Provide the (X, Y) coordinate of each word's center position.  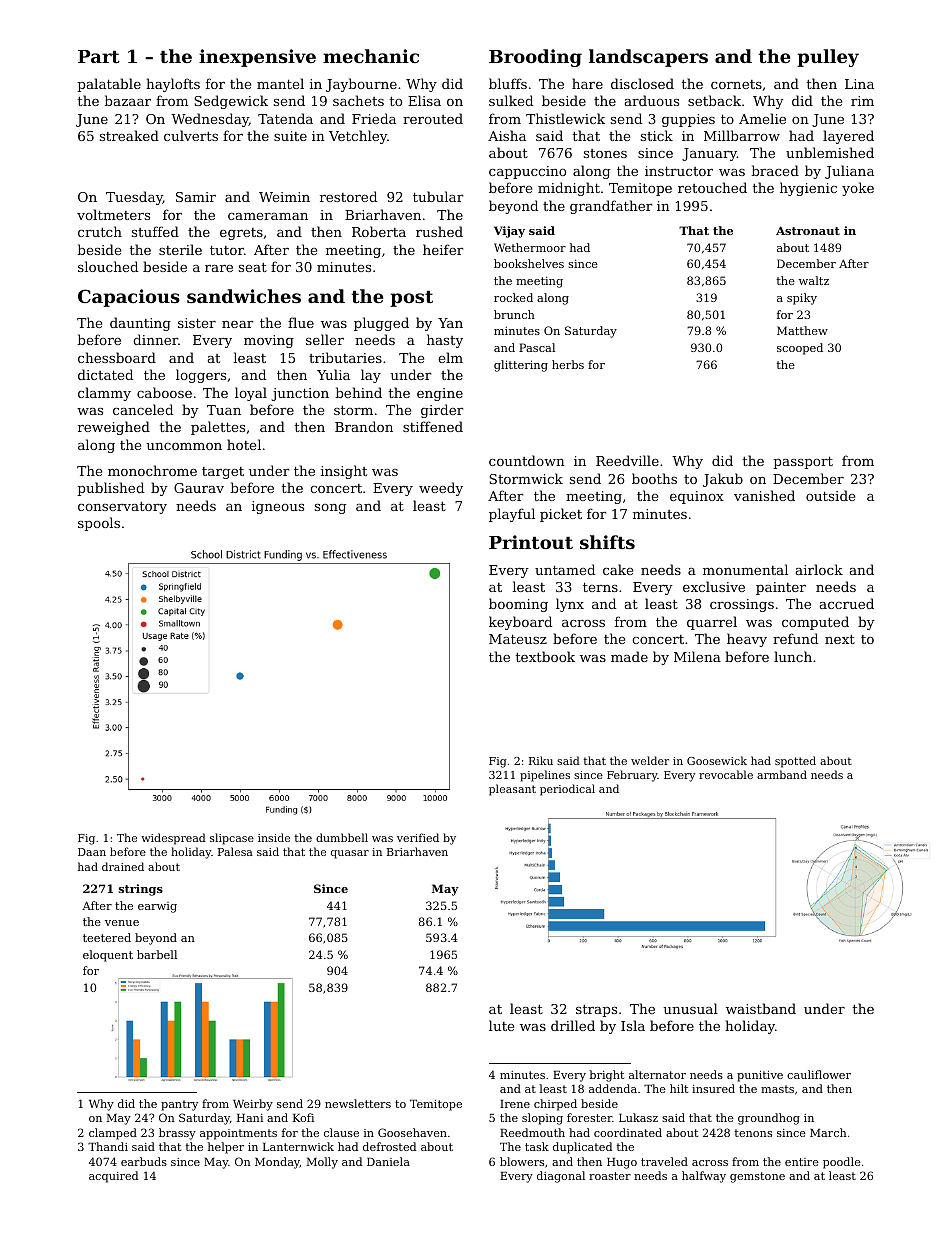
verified (418, 837)
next (840, 639)
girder (442, 411)
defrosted (389, 1146)
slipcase (232, 839)
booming (518, 605)
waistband (761, 1008)
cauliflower (819, 1074)
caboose (164, 392)
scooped (800, 349)
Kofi (303, 1117)
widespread (173, 839)
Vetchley (358, 137)
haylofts (173, 85)
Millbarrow (742, 135)
